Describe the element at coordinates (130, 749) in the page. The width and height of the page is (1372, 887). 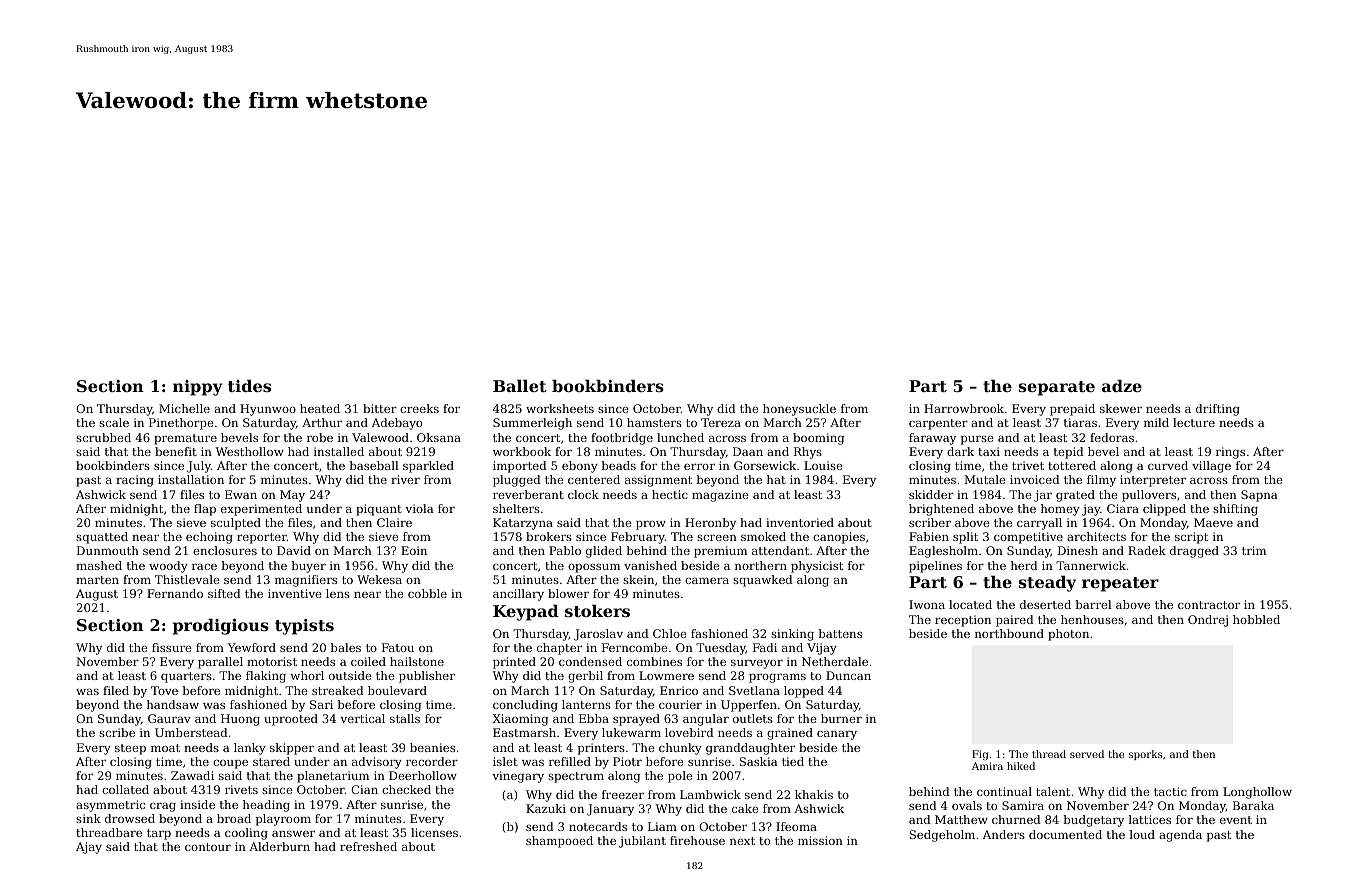
I see `steep` at that location.
